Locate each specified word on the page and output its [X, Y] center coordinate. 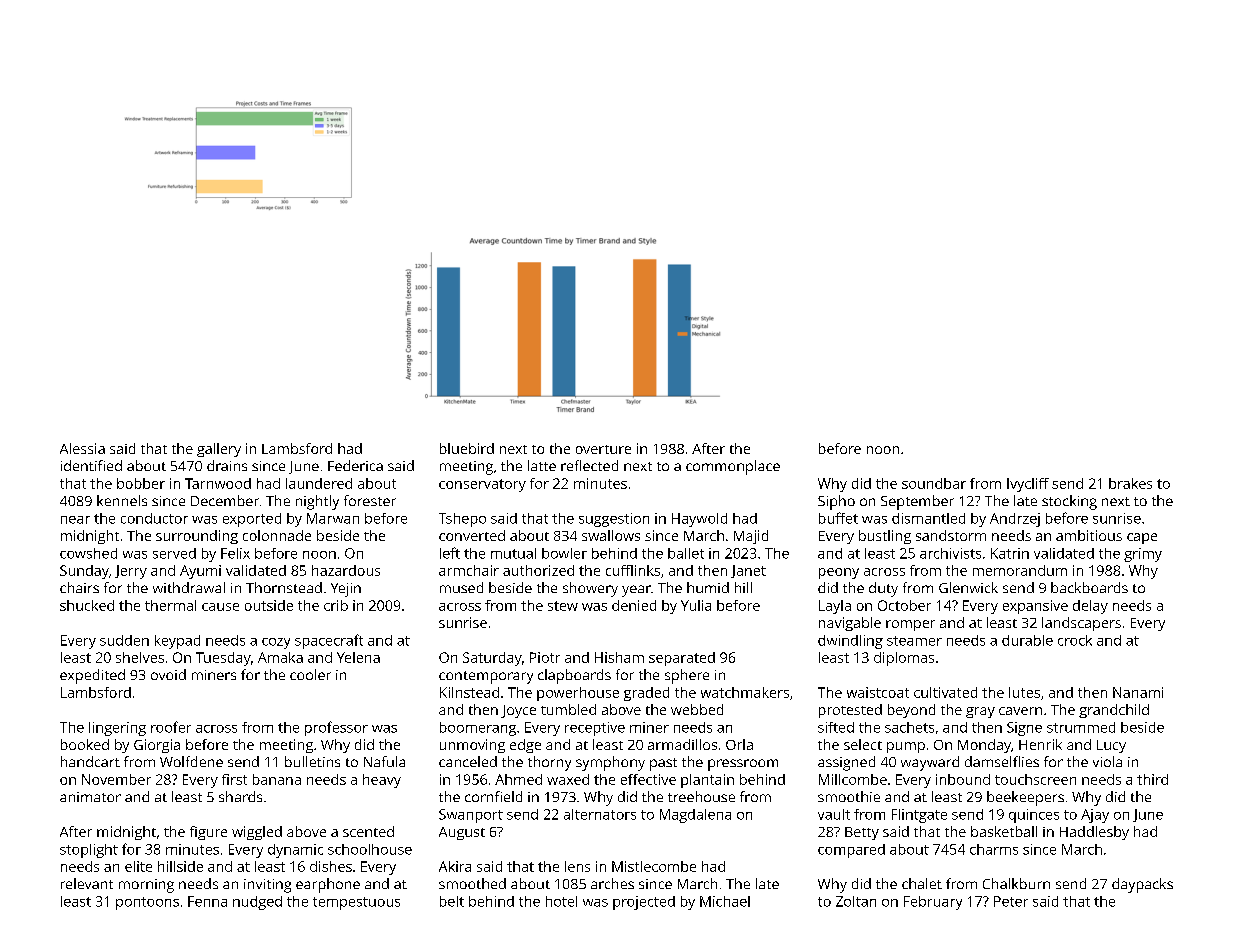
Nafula [384, 761]
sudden [124, 640]
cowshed [88, 553]
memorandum [1020, 570]
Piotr [545, 657]
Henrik [1040, 744]
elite [138, 866]
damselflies [1002, 761]
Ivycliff [1028, 485]
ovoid [168, 674]
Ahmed [518, 779]
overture [603, 449]
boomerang [478, 729]
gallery [219, 450]
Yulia [696, 605]
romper [910, 625]
